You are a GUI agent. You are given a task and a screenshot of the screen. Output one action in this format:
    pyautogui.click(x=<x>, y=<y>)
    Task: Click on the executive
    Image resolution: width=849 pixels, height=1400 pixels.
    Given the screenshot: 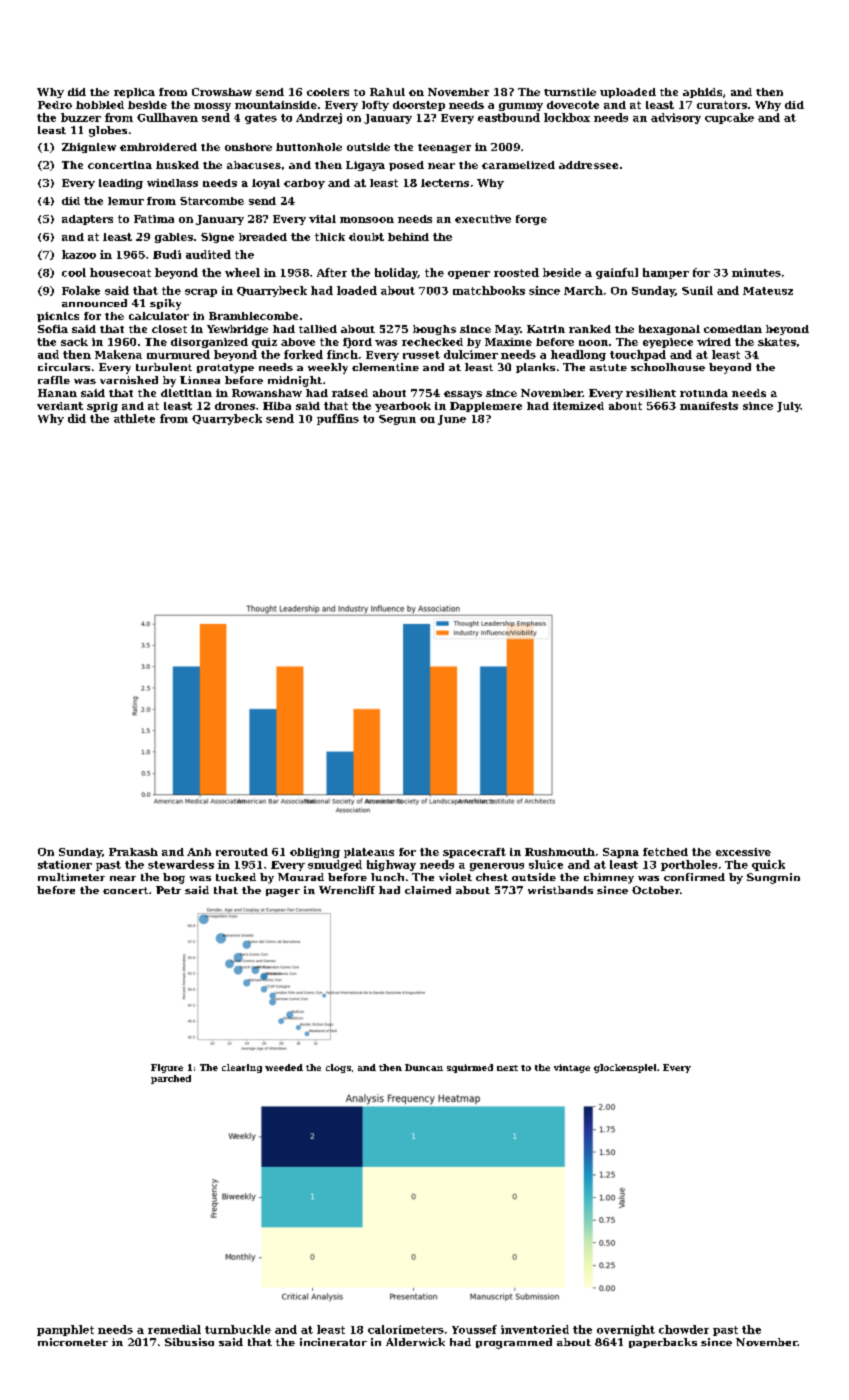 What is the action you would take?
    pyautogui.click(x=483, y=219)
